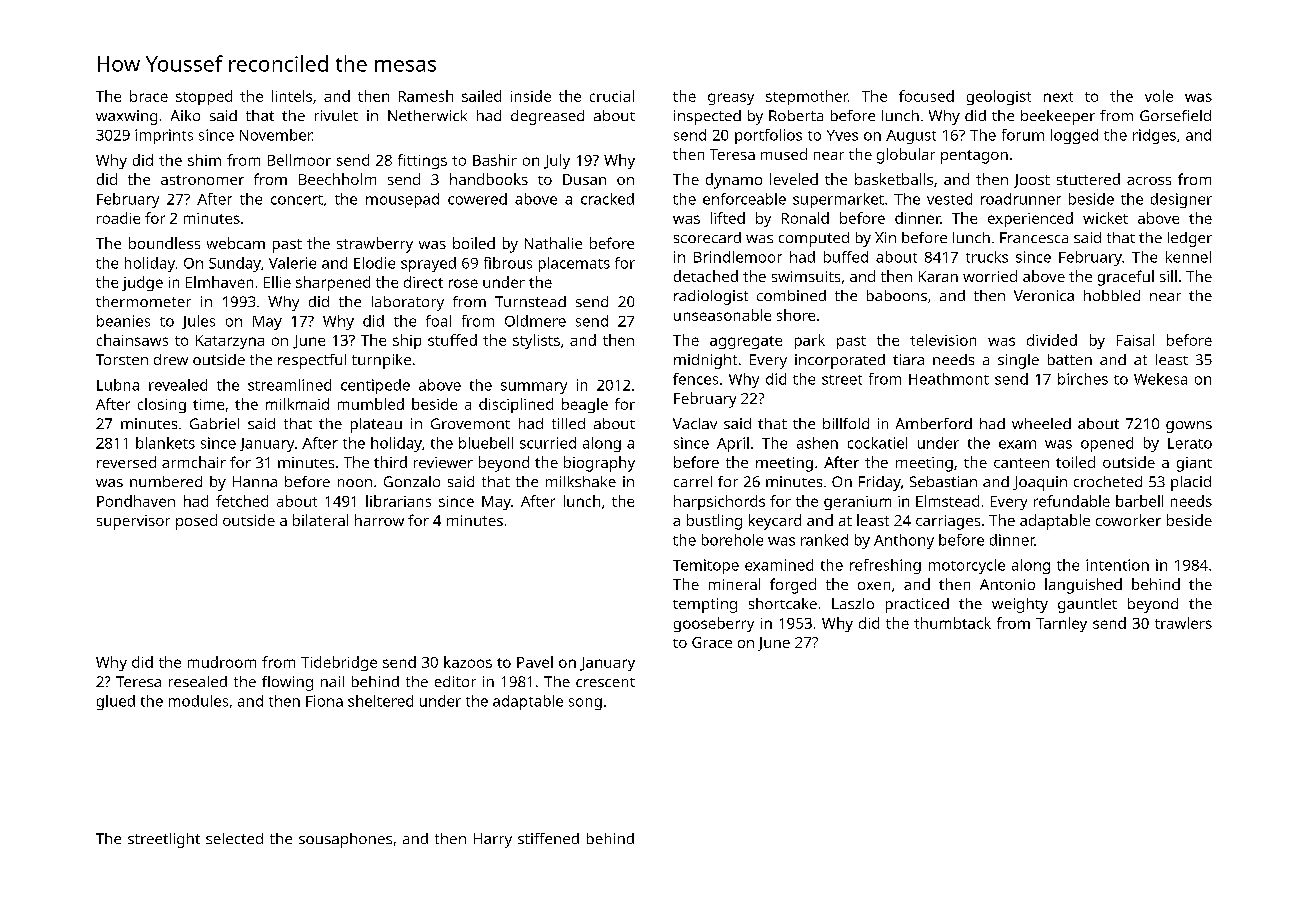 This screenshot has width=1308, height=924. What do you see at coordinates (118, 218) in the screenshot?
I see `roadie` at bounding box center [118, 218].
